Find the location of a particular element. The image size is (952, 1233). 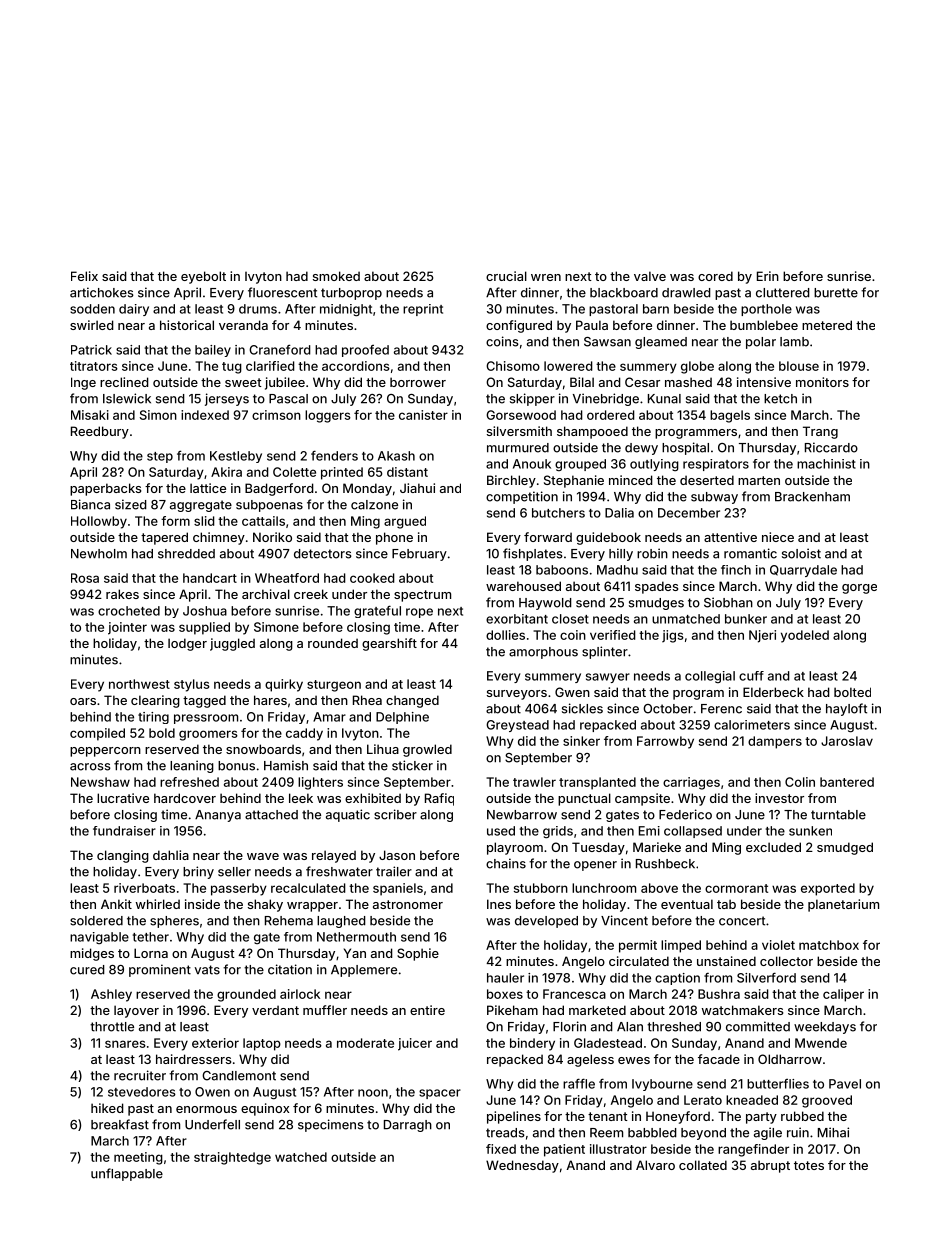

unflappable is located at coordinates (127, 1174).
